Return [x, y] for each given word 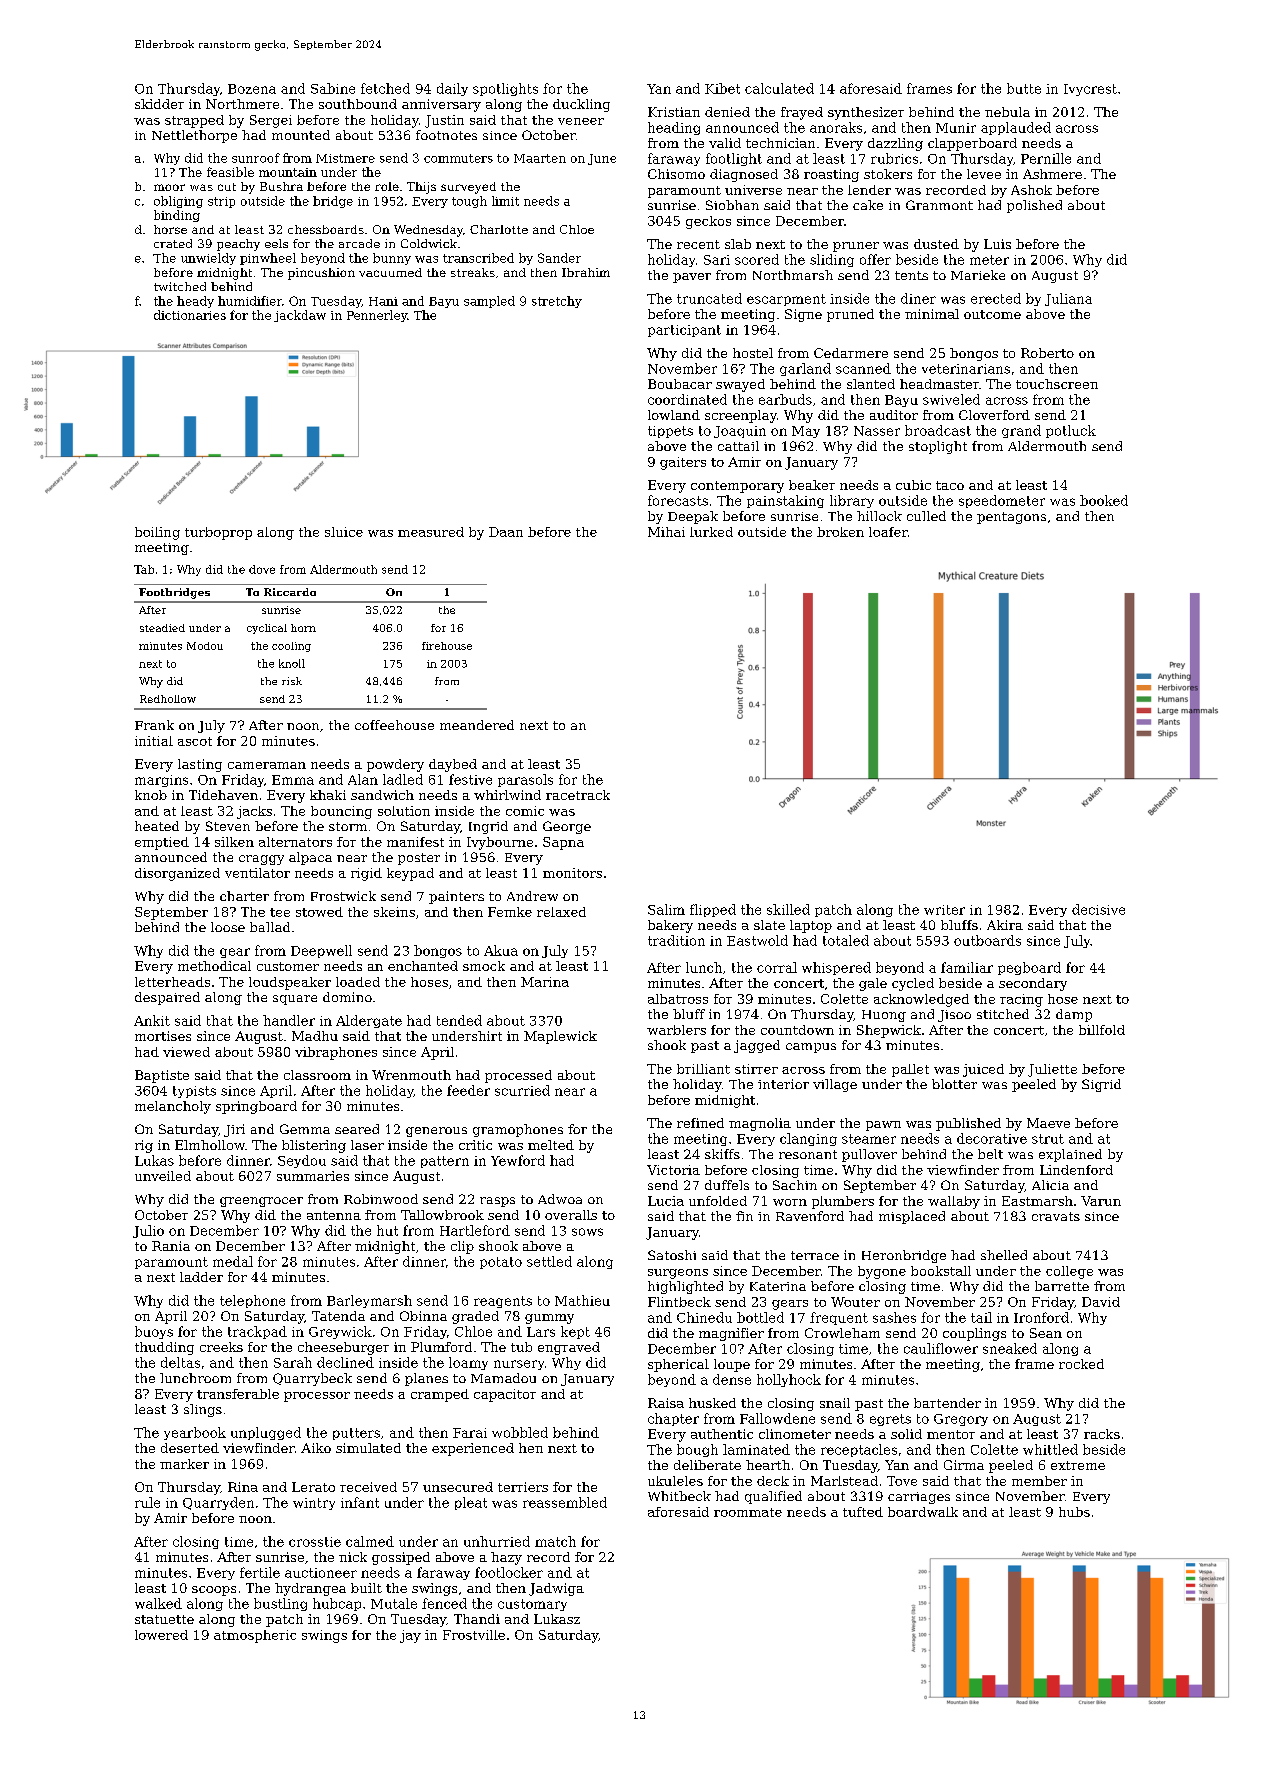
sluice [344, 532]
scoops [214, 1591]
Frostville [474, 1635]
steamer [869, 1139]
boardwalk [923, 1512]
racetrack [578, 795]
